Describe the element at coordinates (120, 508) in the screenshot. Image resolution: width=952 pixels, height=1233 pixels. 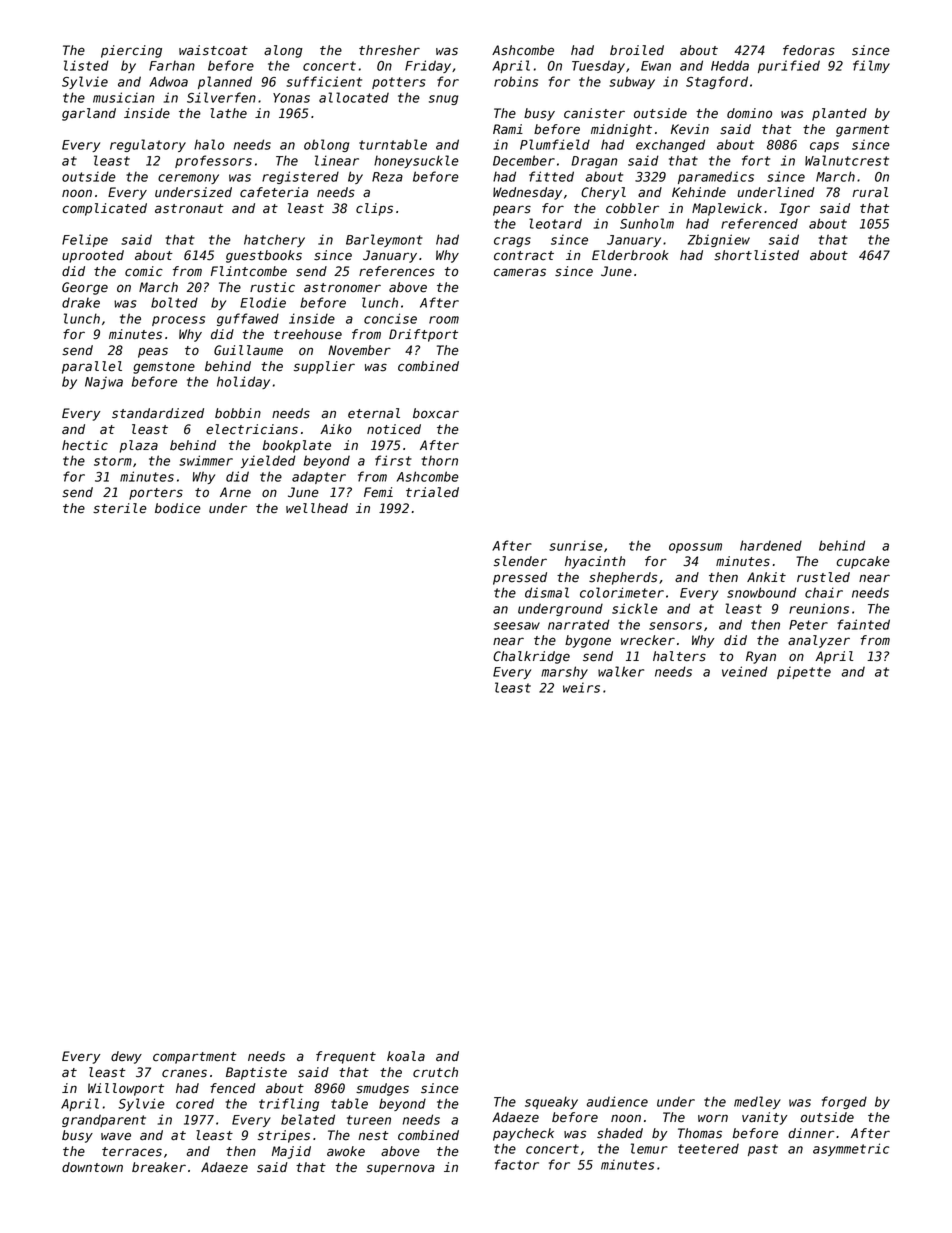
I see `sterile` at that location.
